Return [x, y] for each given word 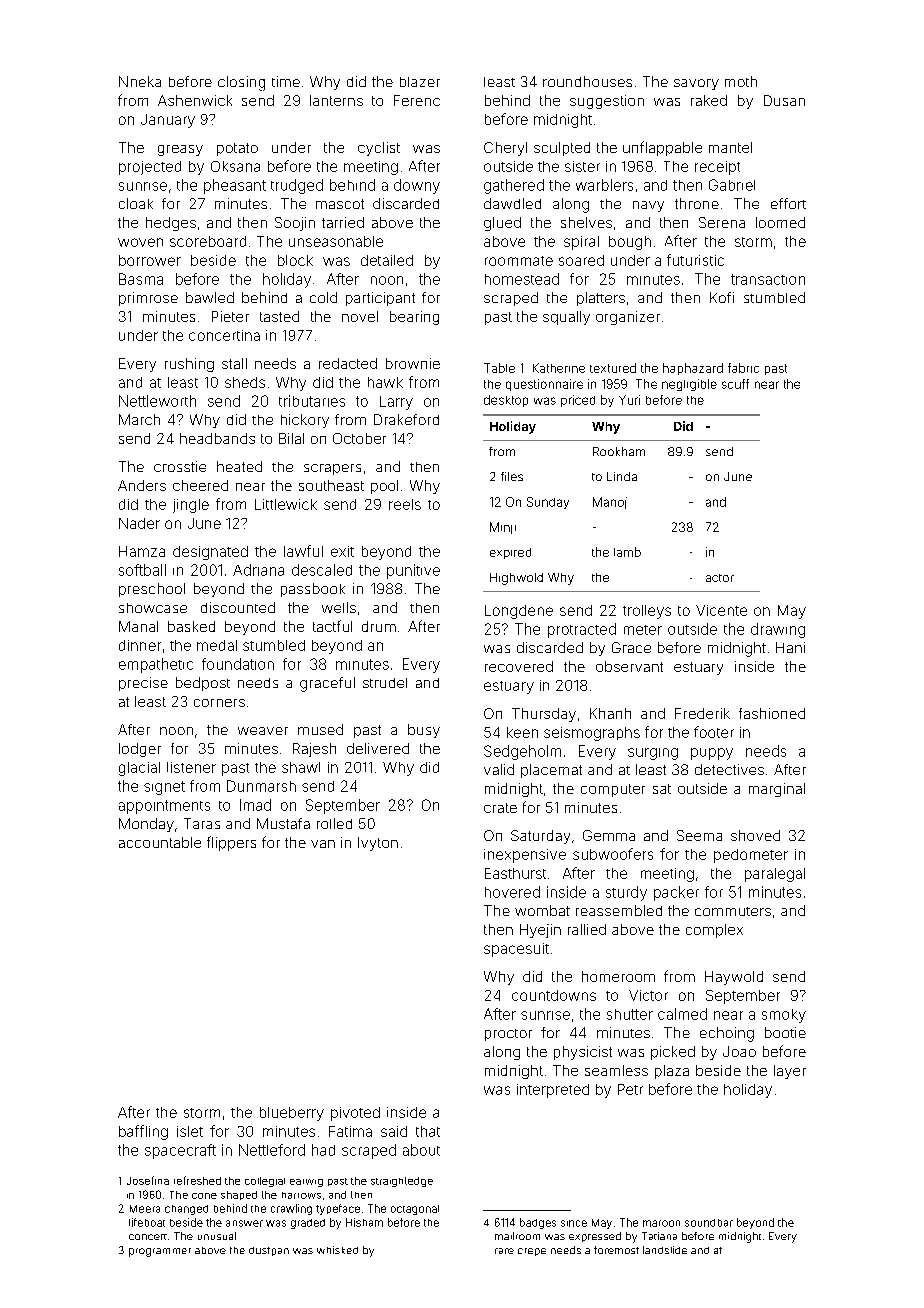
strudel [385, 683]
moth [741, 81]
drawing [778, 630]
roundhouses [587, 81]
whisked [337, 1250]
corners [219, 703]
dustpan [269, 1251]
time [286, 81]
